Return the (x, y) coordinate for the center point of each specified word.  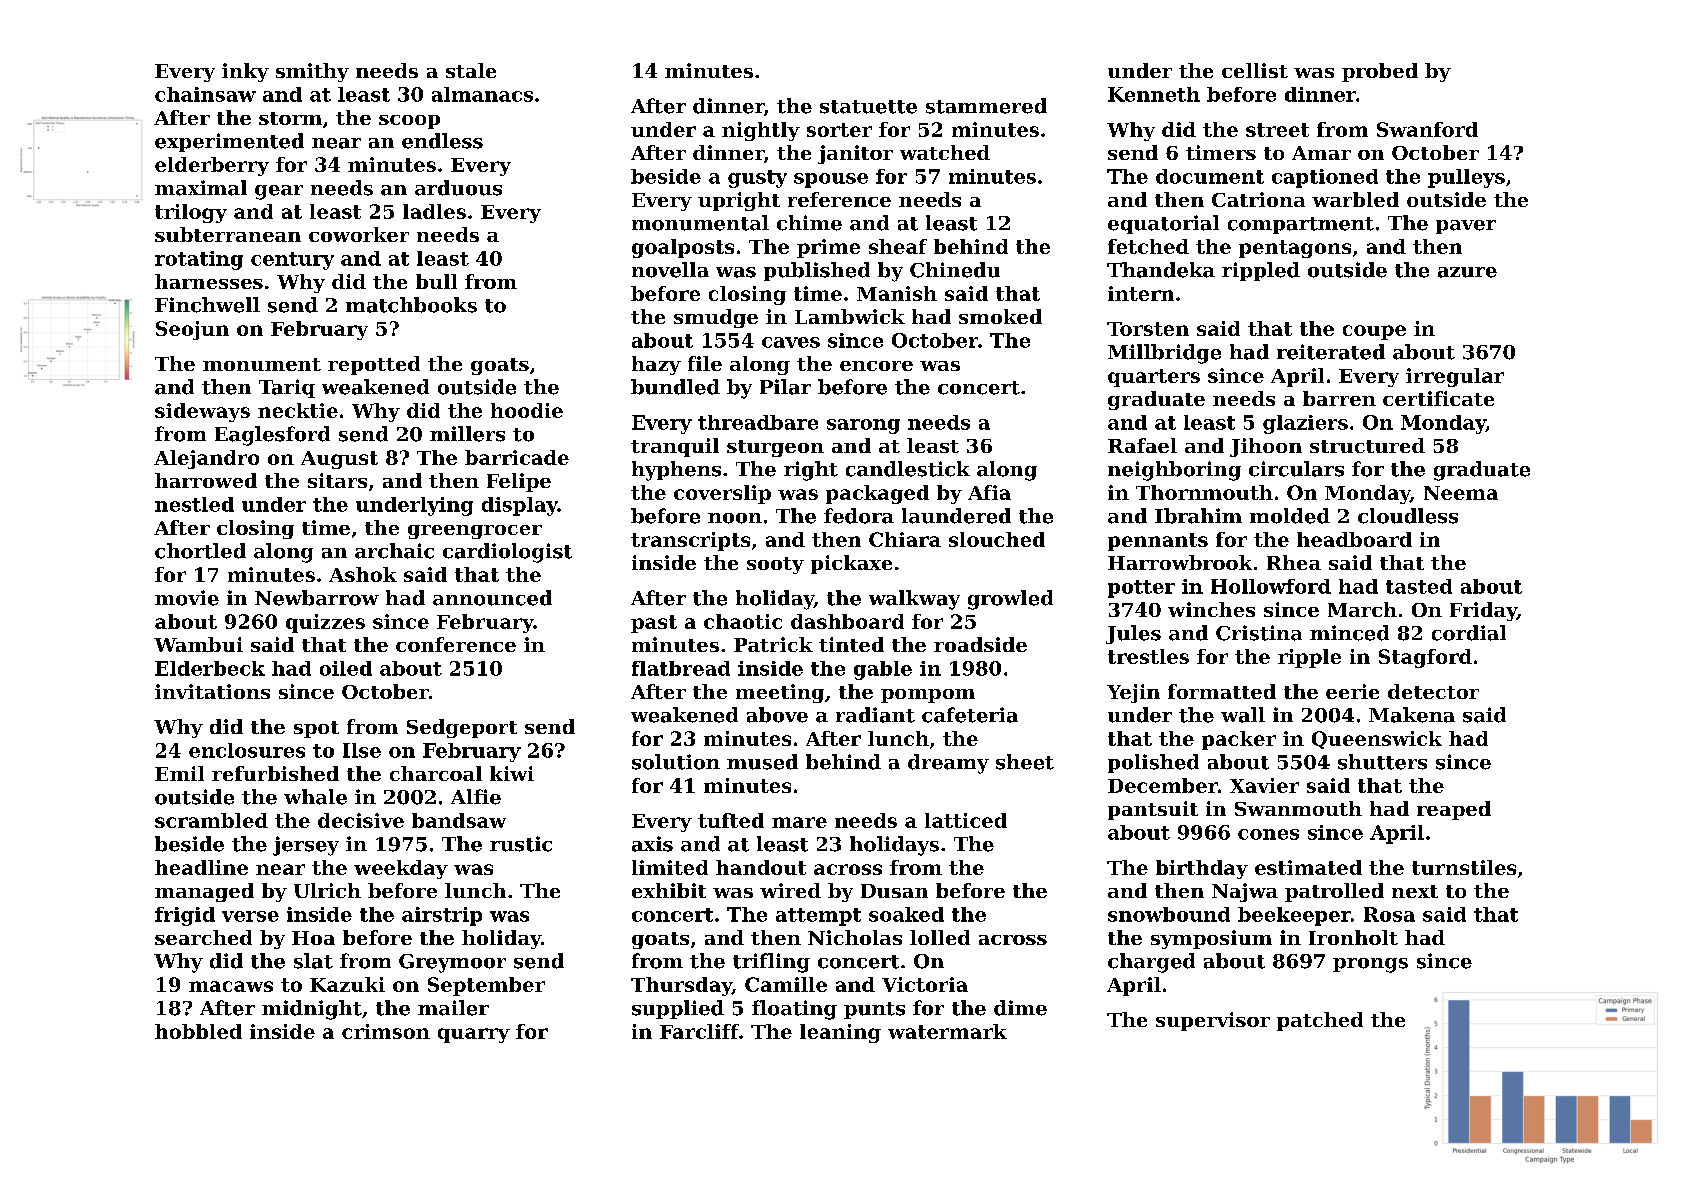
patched (1320, 1021)
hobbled (198, 1031)
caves (791, 342)
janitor (855, 154)
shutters (1382, 762)
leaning (840, 1033)
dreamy (948, 764)
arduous (458, 188)
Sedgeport (462, 728)
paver (1466, 227)
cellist (1255, 70)
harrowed (206, 480)
